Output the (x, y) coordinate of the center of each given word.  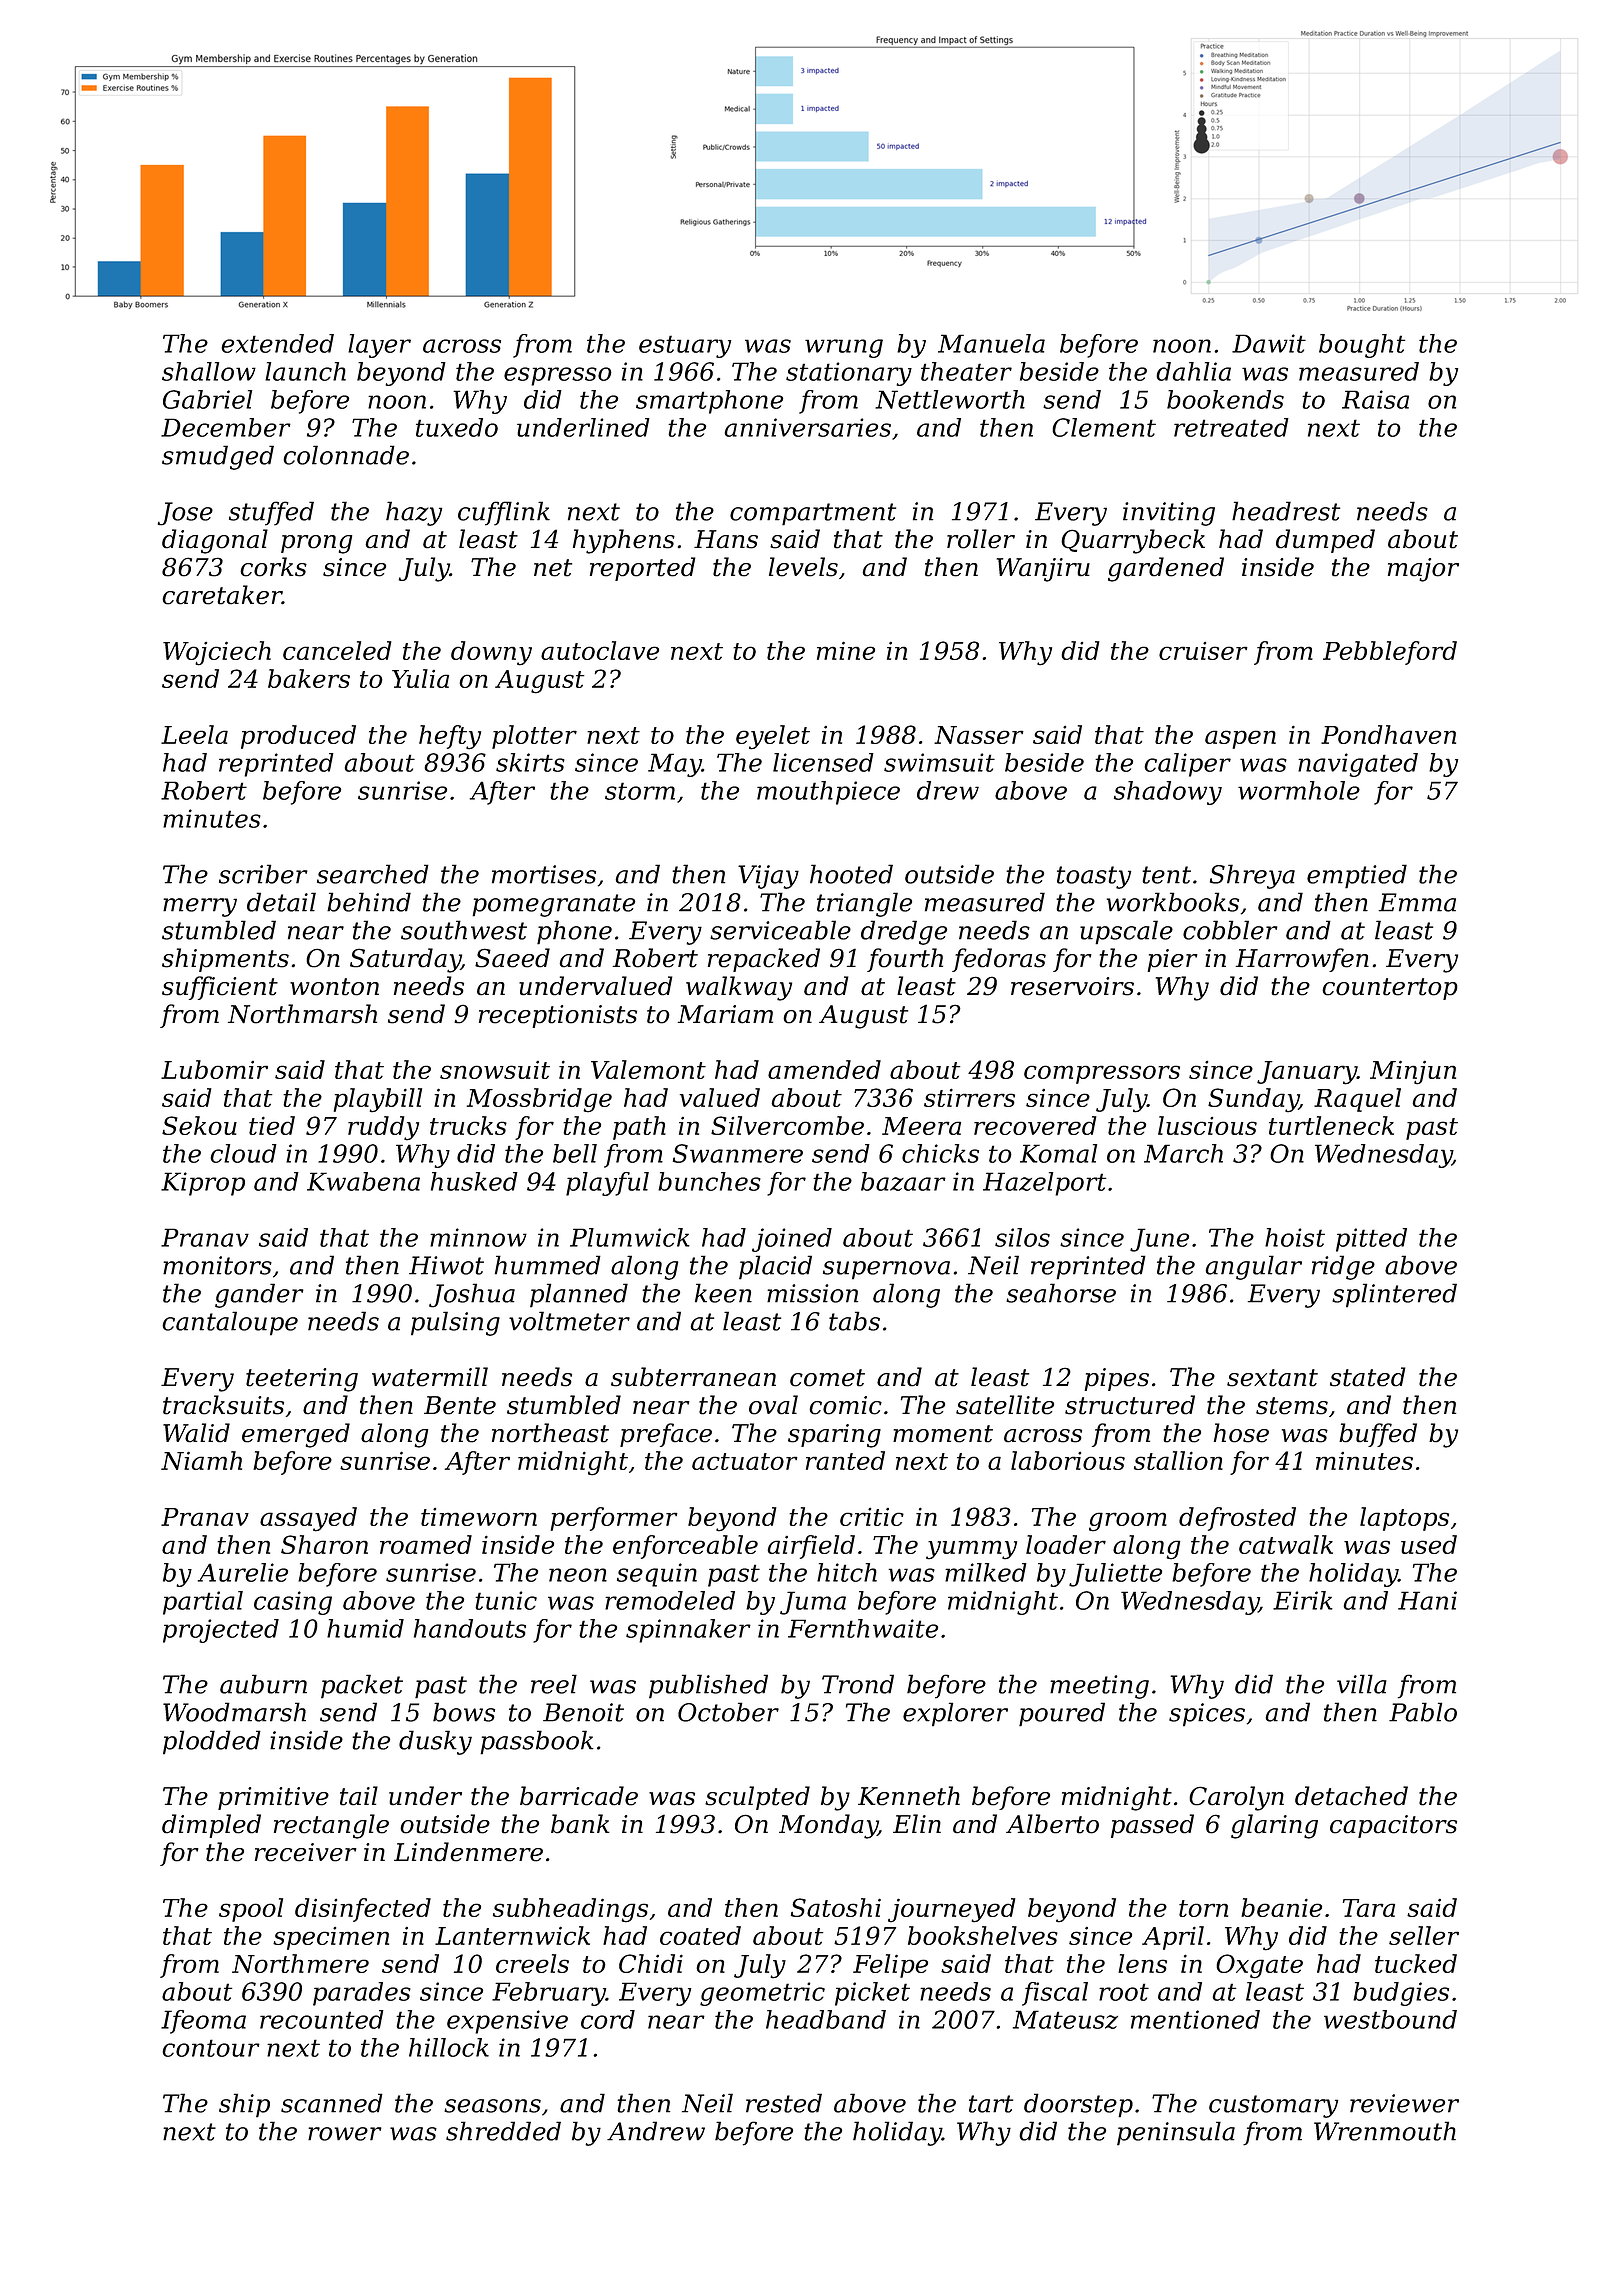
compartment (813, 514)
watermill (430, 1377)
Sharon (324, 1544)
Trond (858, 1684)
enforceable (685, 1547)
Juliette (1115, 1575)
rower (345, 2134)
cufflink (504, 513)
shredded (503, 2131)
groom (1128, 1522)
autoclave (600, 650)
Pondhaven (1388, 734)
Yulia (420, 678)
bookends (1225, 399)
